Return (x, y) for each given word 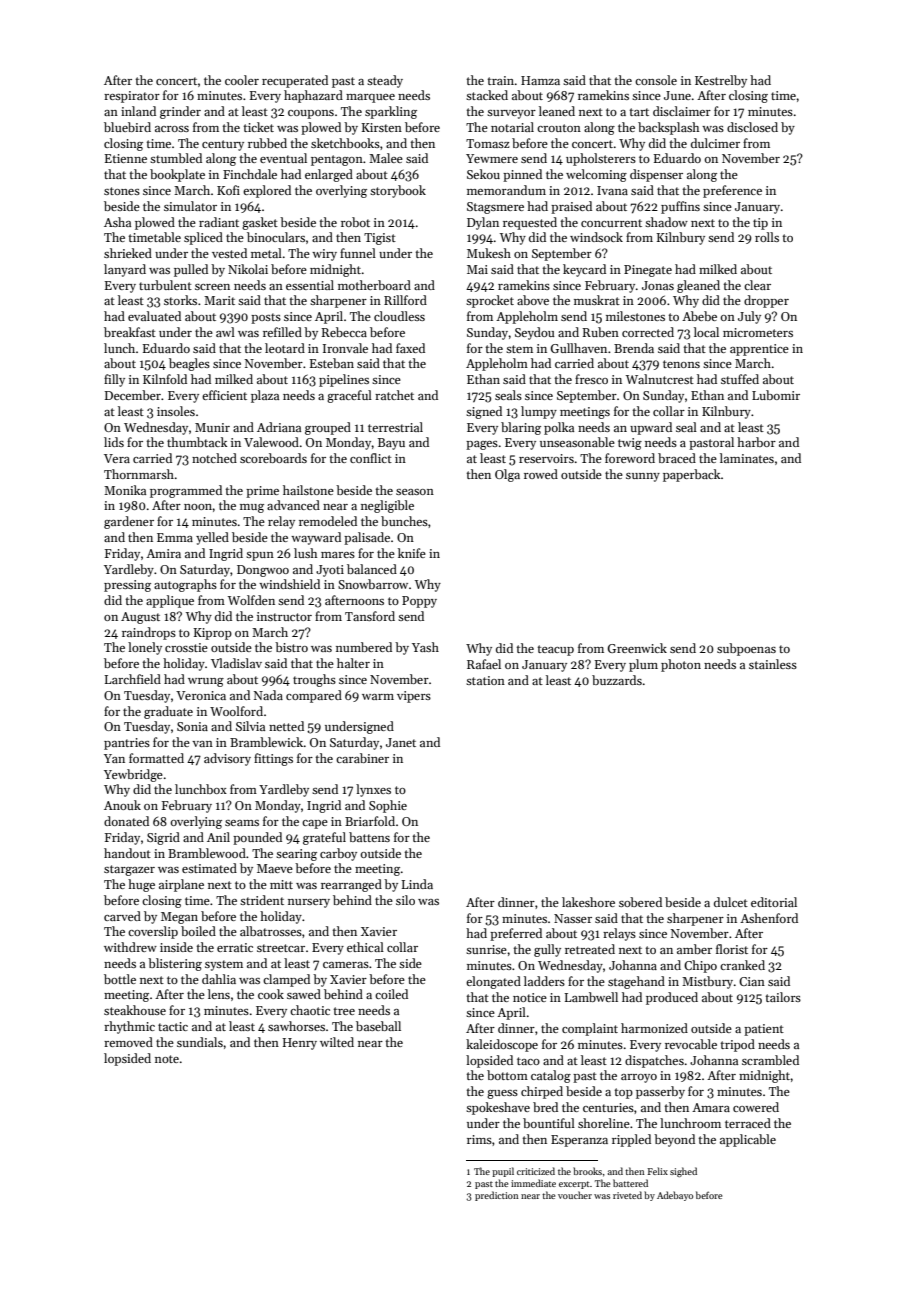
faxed (410, 348)
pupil (503, 1172)
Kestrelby (721, 81)
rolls (767, 237)
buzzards (617, 680)
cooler (242, 80)
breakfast (130, 332)
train (501, 80)
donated (126, 821)
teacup (556, 650)
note (167, 1059)
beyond (674, 1140)
